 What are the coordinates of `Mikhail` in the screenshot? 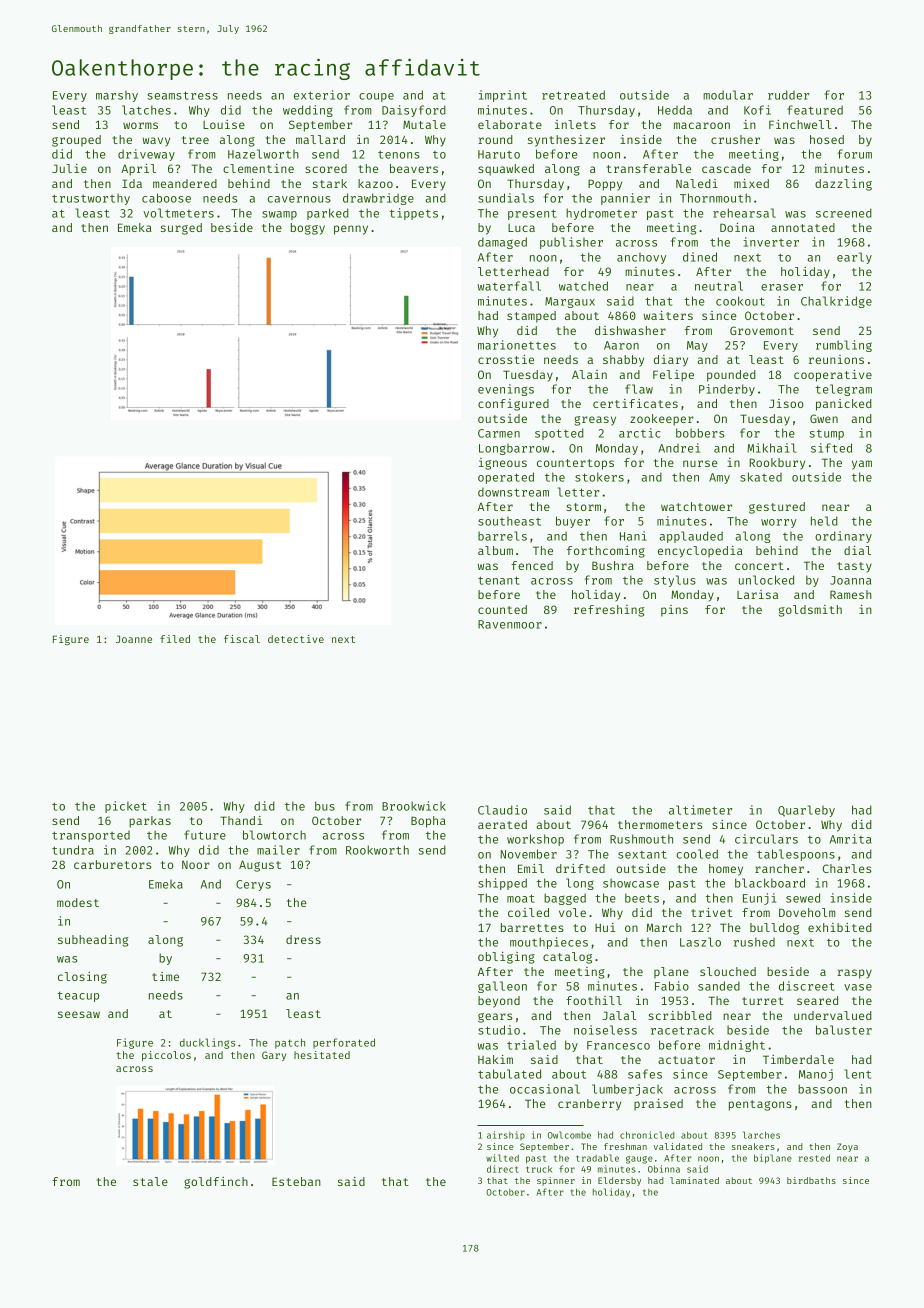 It's located at (771, 448).
